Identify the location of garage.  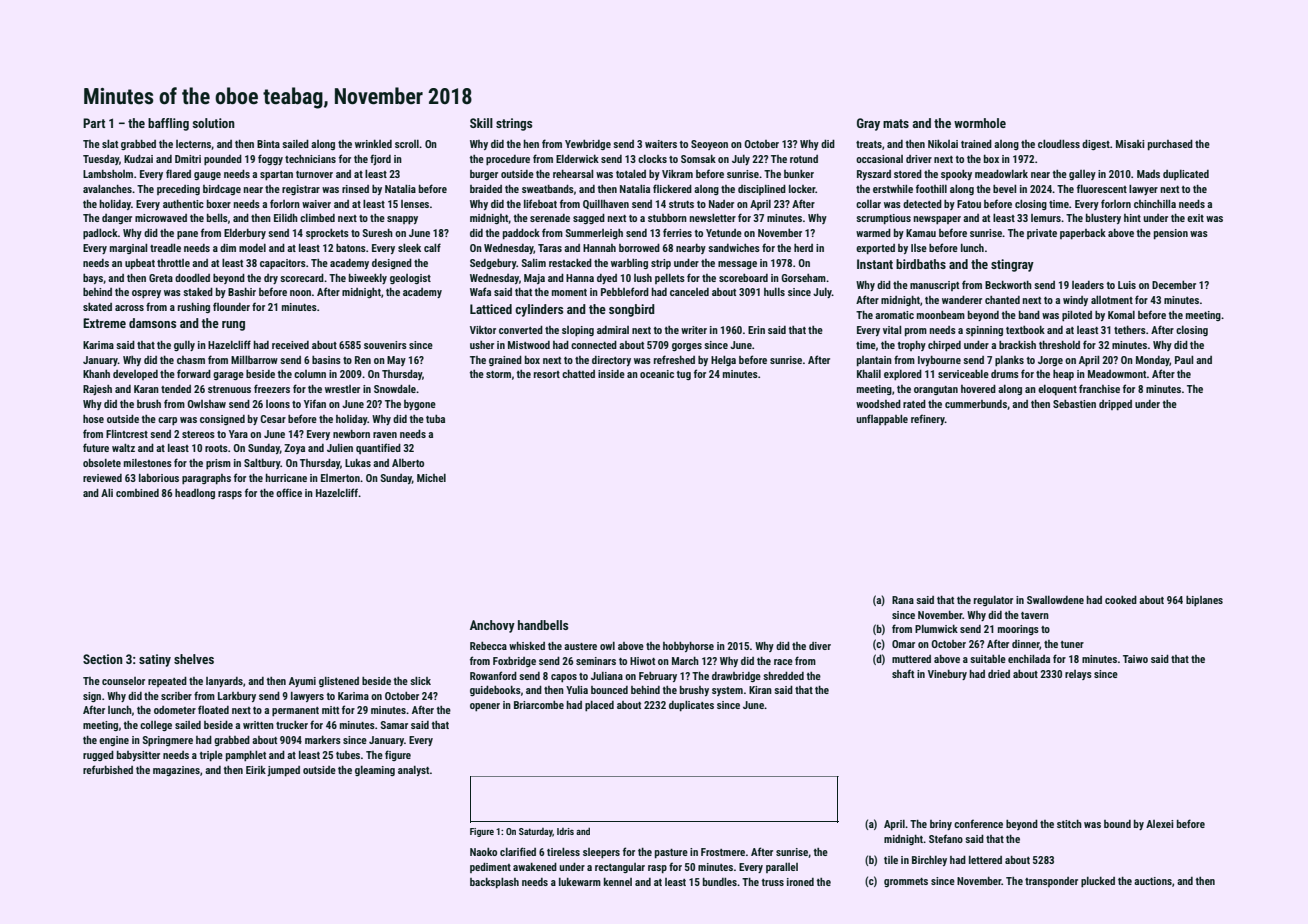
(228, 376).
